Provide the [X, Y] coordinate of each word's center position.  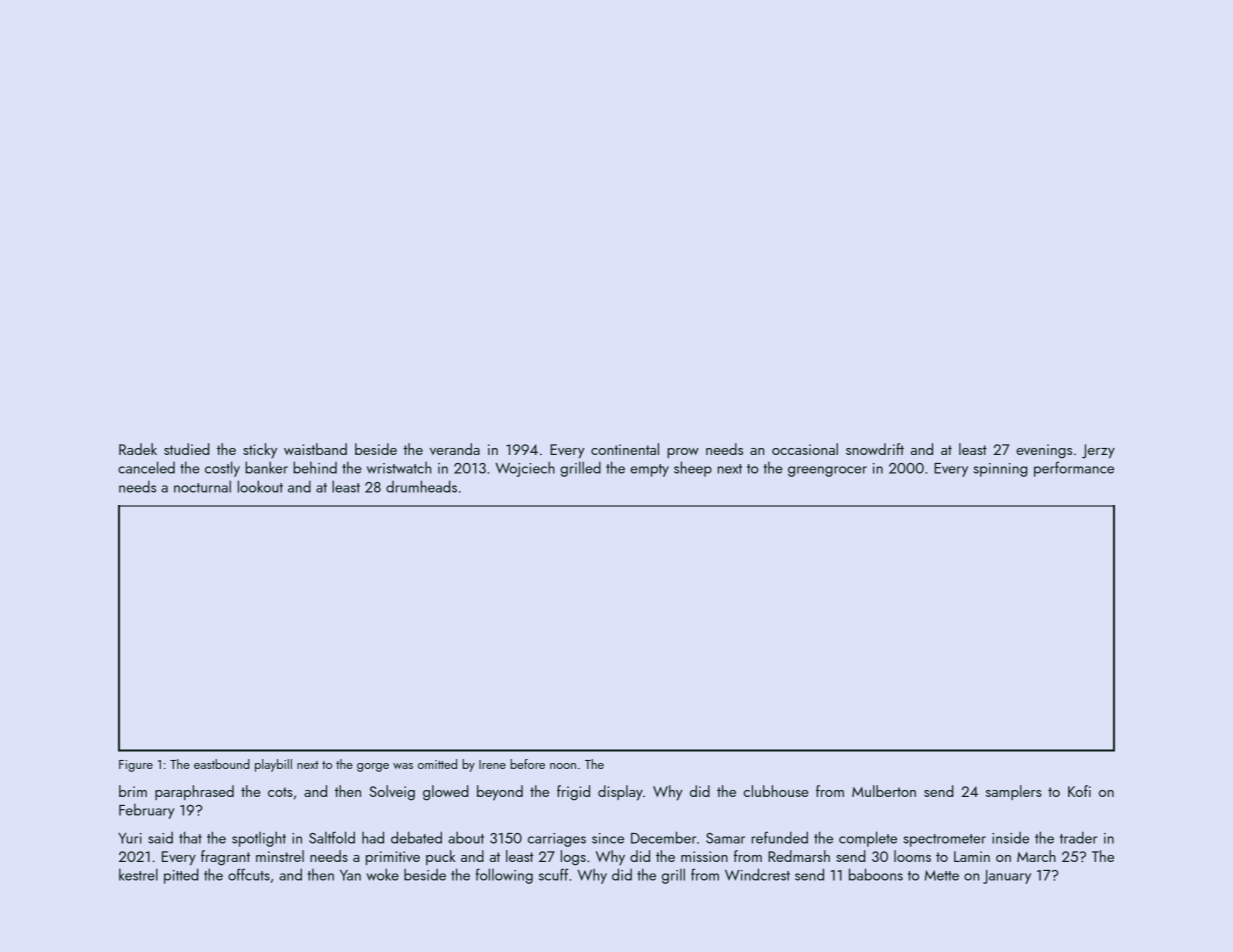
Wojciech [525, 469]
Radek [138, 449]
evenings [1044, 451]
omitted [437, 764]
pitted [181, 876]
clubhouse [776, 791]
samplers [1014, 792]
